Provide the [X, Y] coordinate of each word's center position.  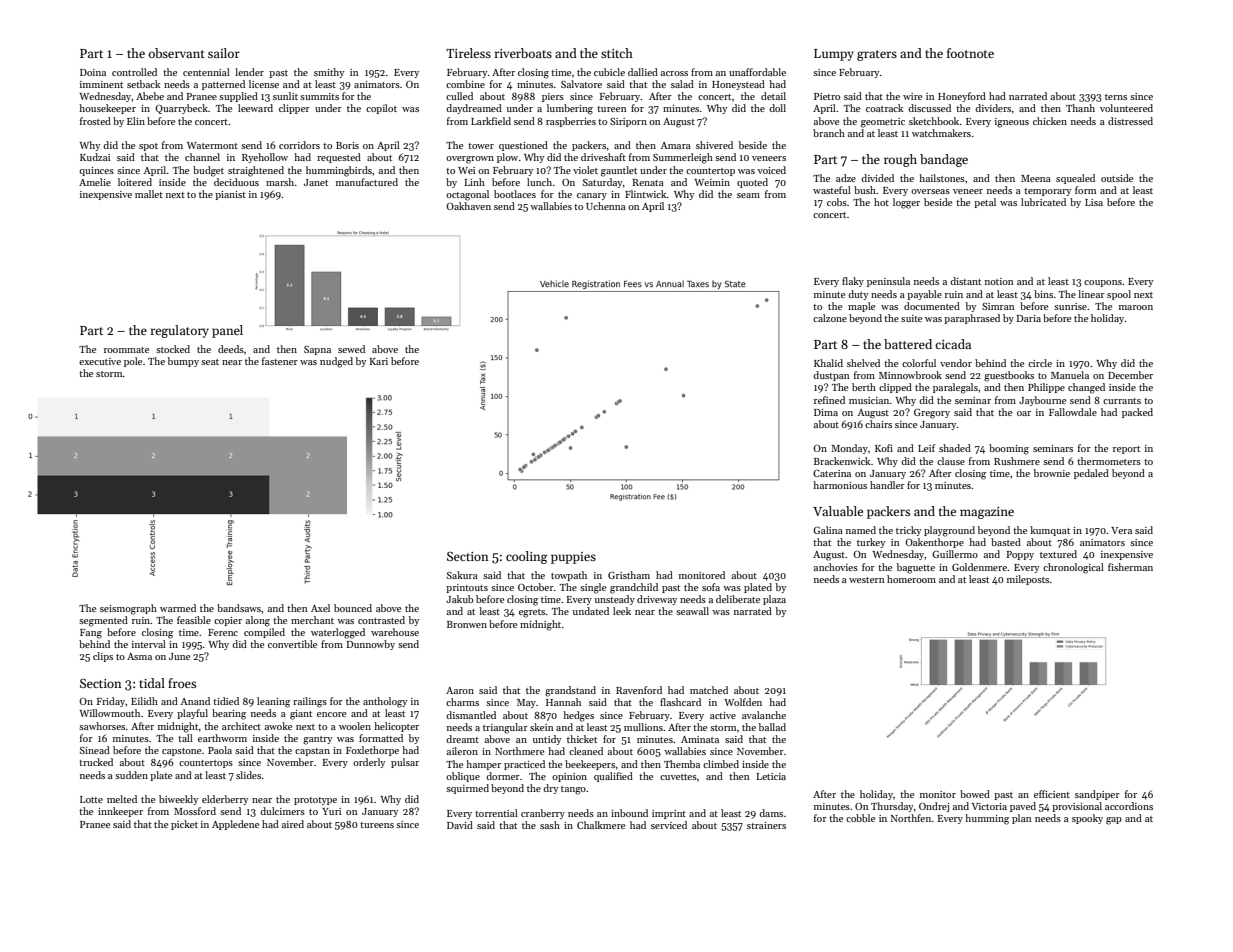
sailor [224, 53]
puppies [573, 558]
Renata [648, 182]
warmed [178, 608]
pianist [230, 195]
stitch [617, 53]
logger [906, 203]
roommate [126, 350]
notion [999, 281]
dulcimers [282, 811]
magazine [987, 513]
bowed [975, 794]
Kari [379, 361]
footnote [970, 53]
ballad [772, 727]
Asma [139, 656]
